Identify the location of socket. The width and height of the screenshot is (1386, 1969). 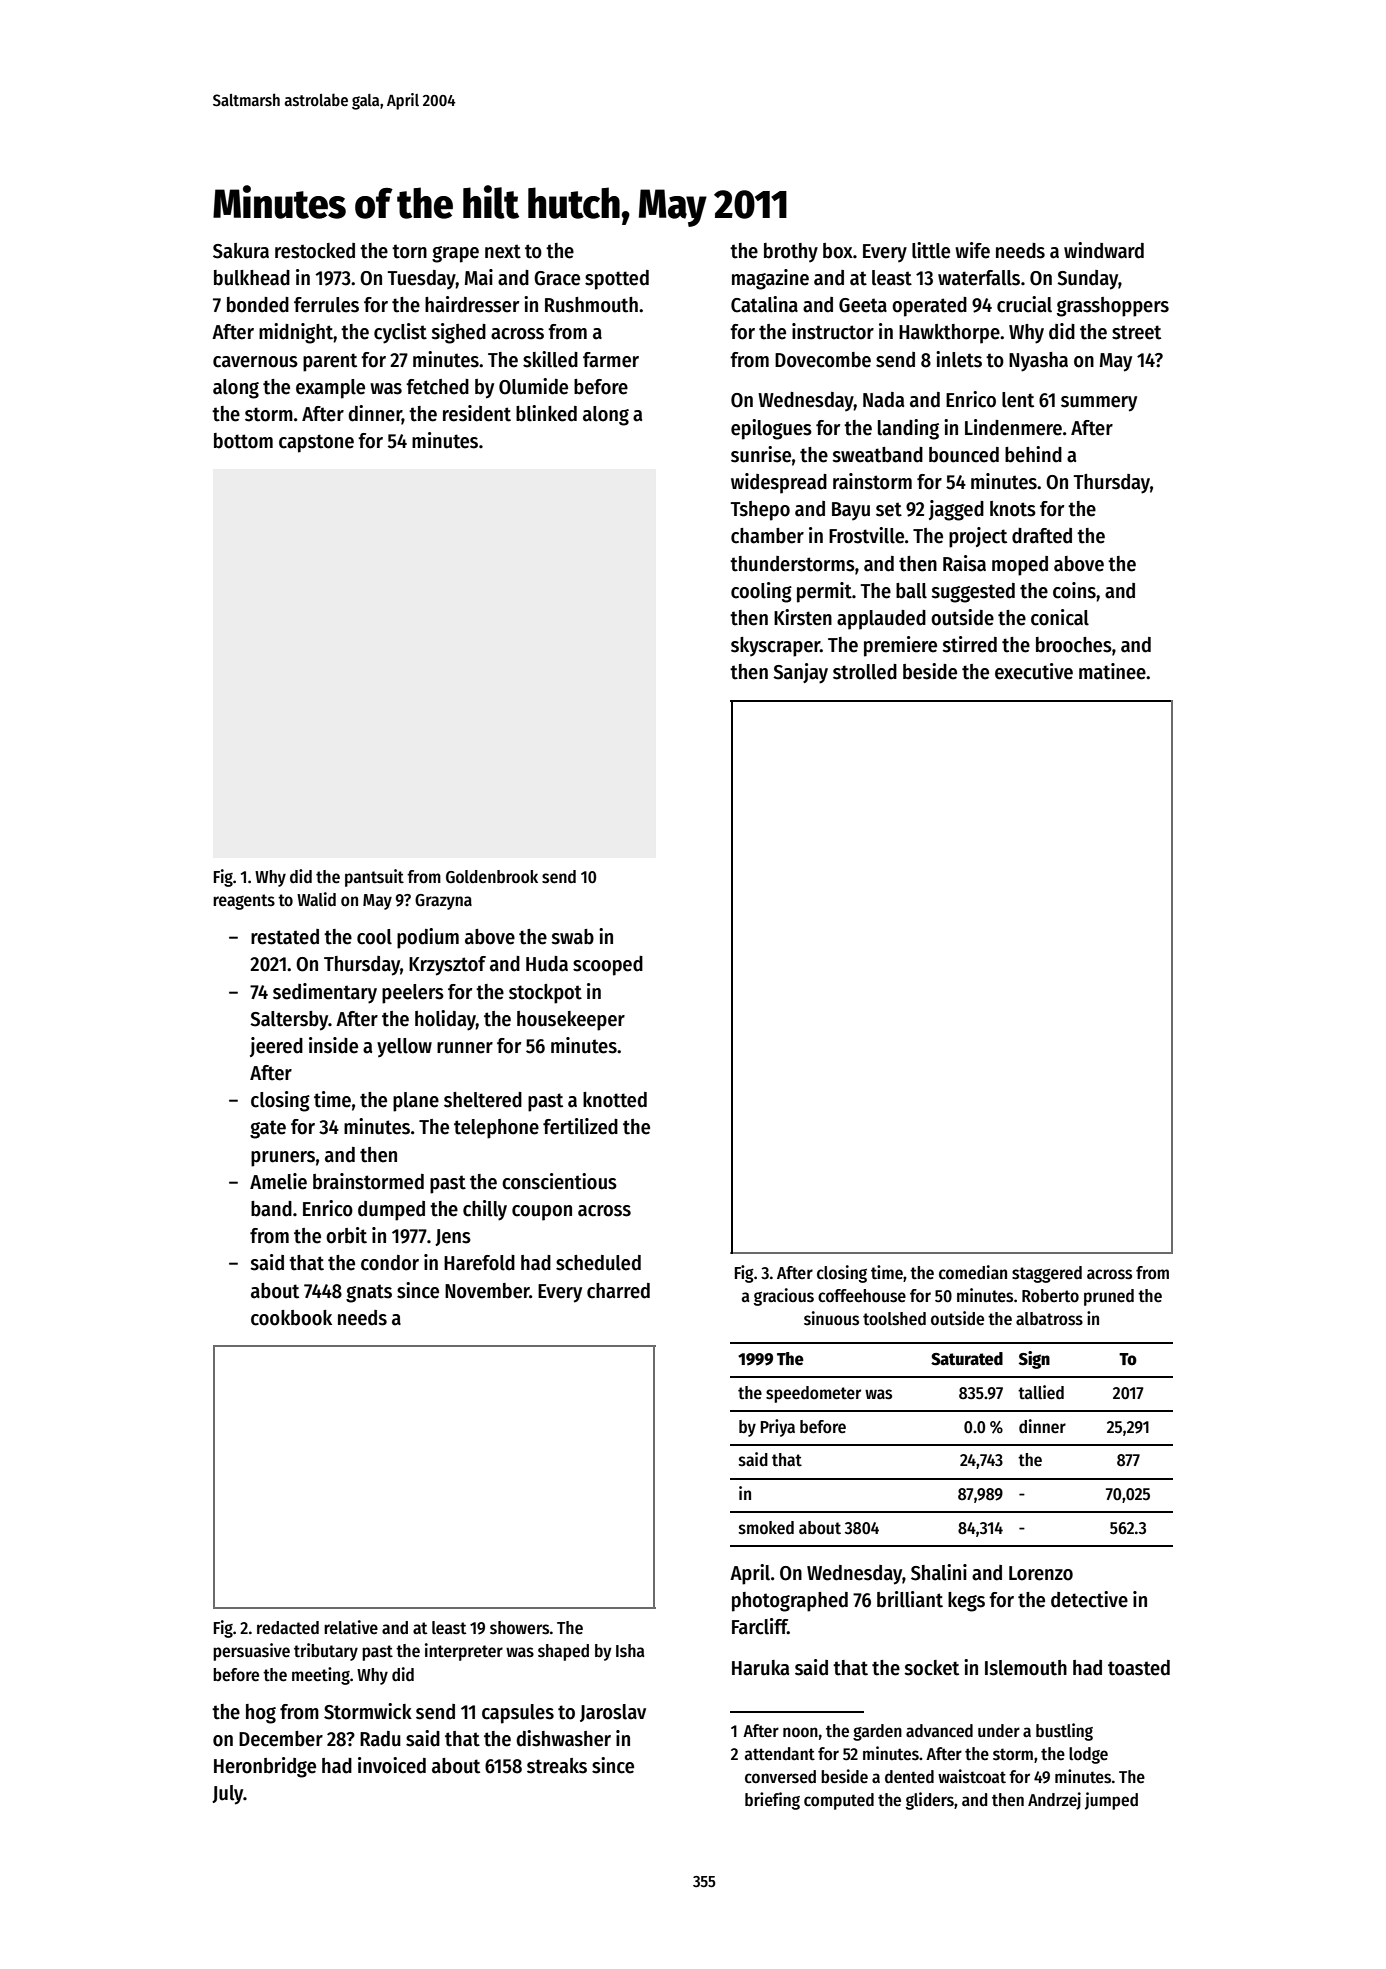
(931, 1668).
